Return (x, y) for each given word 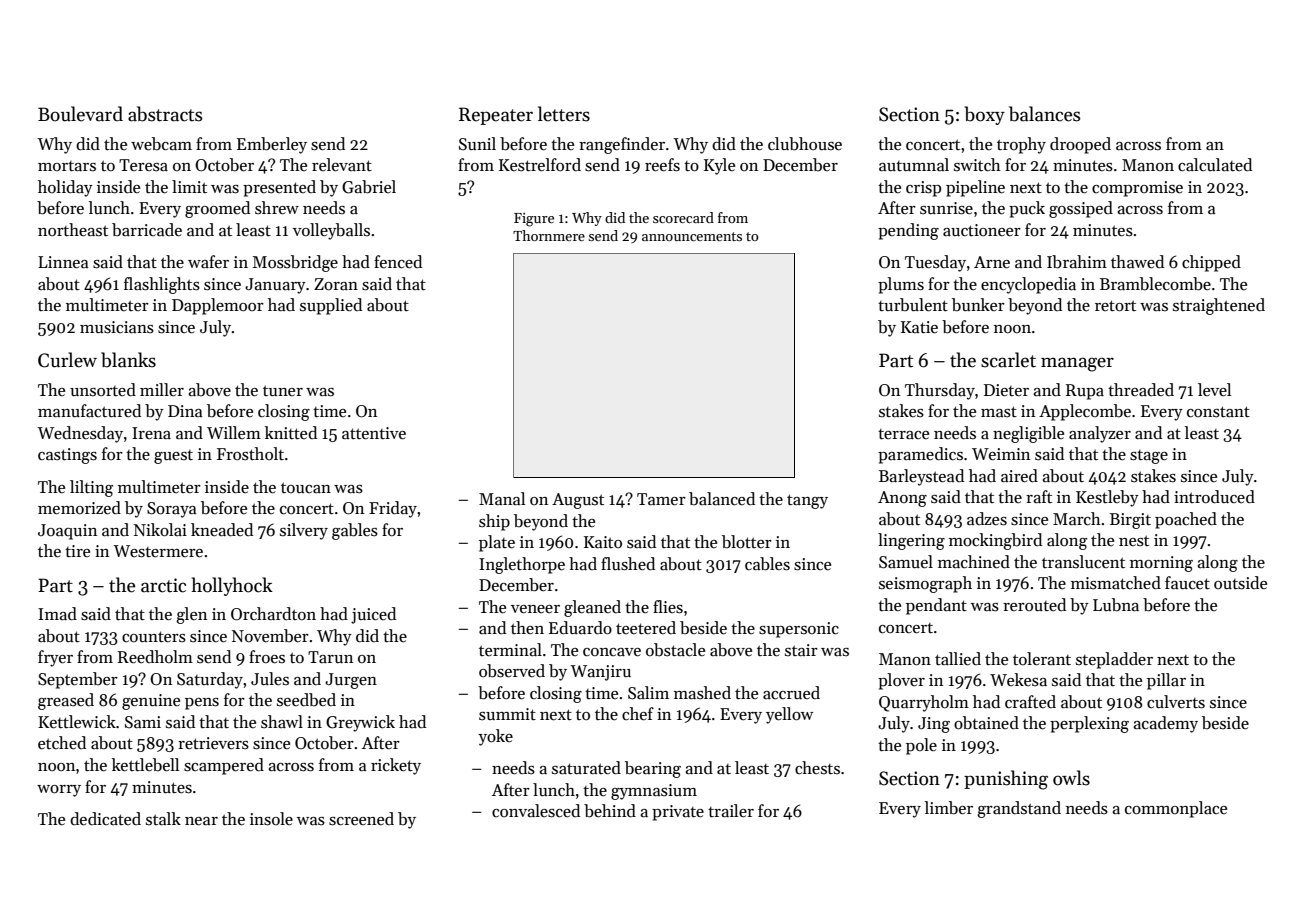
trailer (731, 811)
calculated (1215, 165)
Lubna (1116, 605)
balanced (722, 499)
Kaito (603, 542)
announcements (692, 236)
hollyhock (232, 586)
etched (62, 743)
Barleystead (921, 477)
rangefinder (622, 145)
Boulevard (80, 114)
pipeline (975, 188)
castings (67, 456)
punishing (1006, 780)
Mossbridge (295, 263)
